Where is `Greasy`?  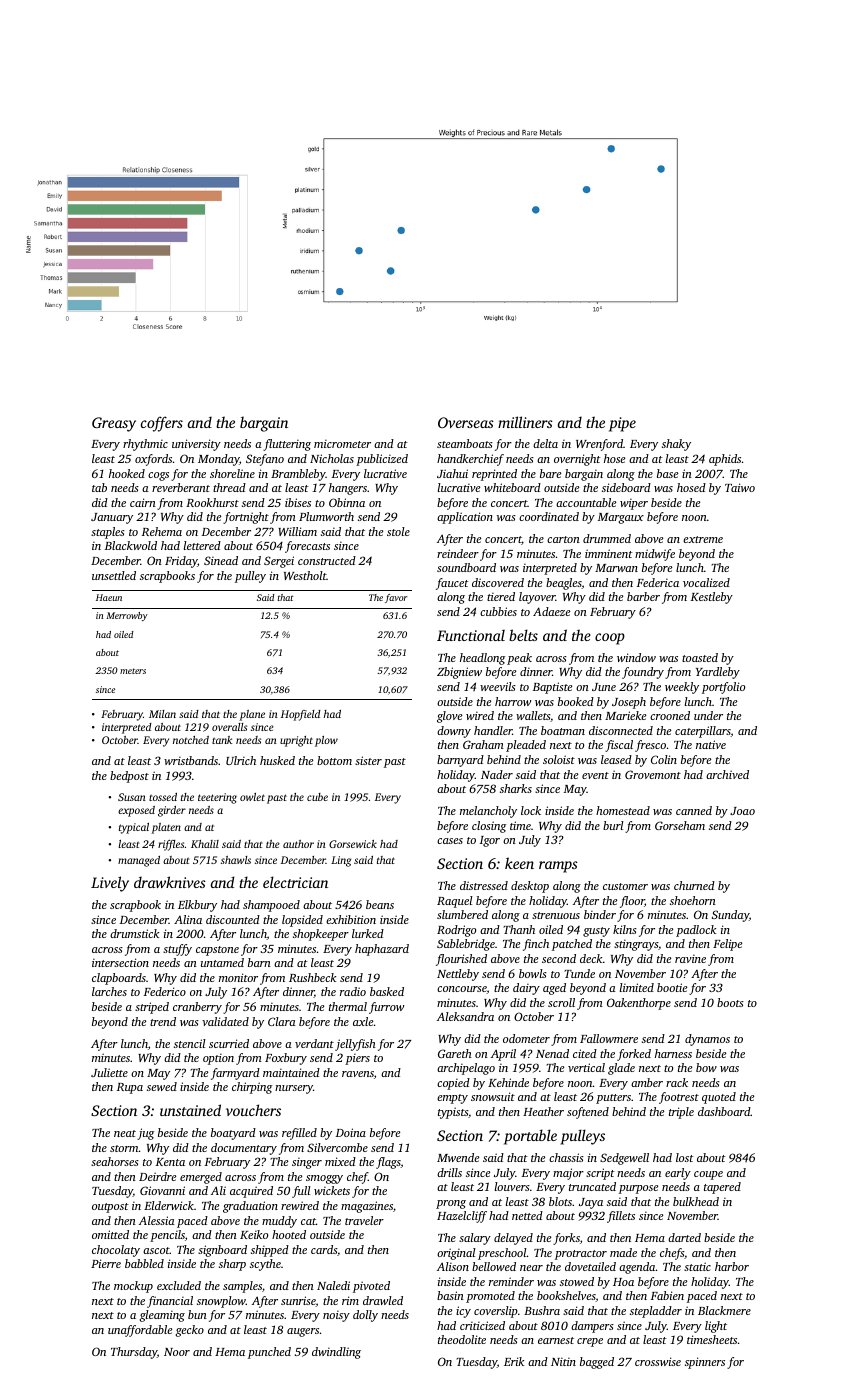 Greasy is located at coordinates (114, 424).
